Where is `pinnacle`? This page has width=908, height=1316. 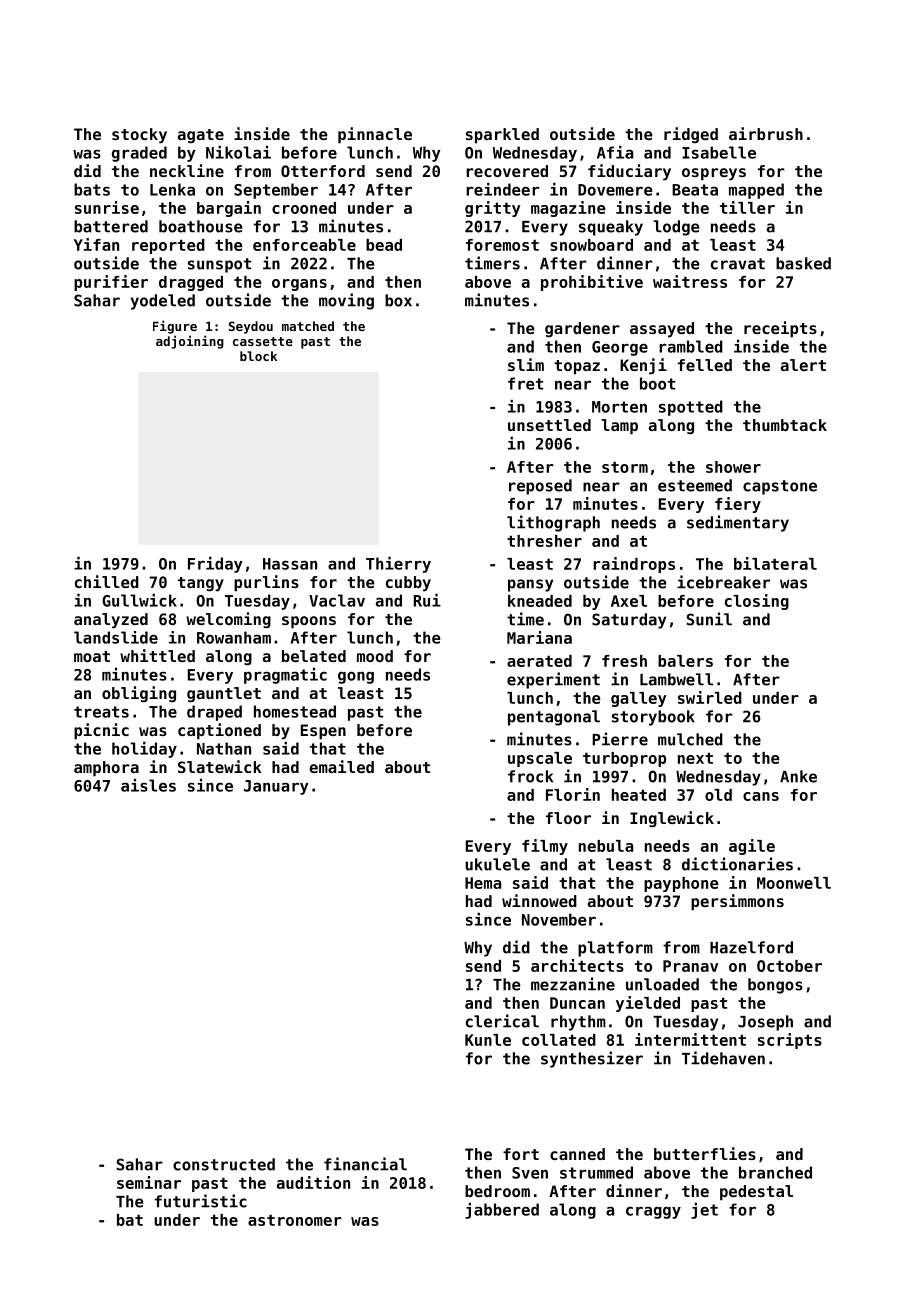
pinnacle is located at coordinates (375, 135).
